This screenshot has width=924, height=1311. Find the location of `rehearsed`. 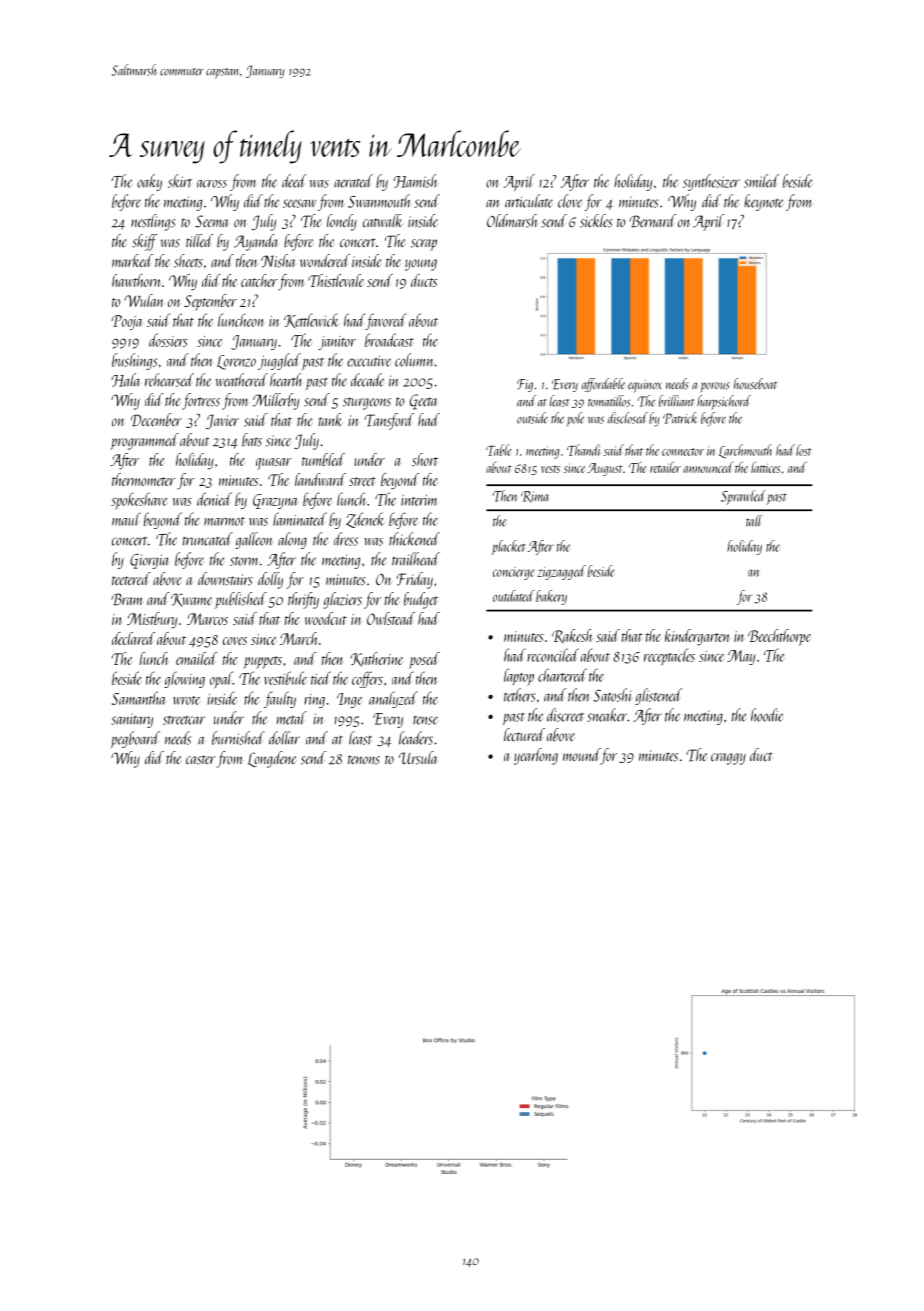

rehearsed is located at coordinates (169, 380).
